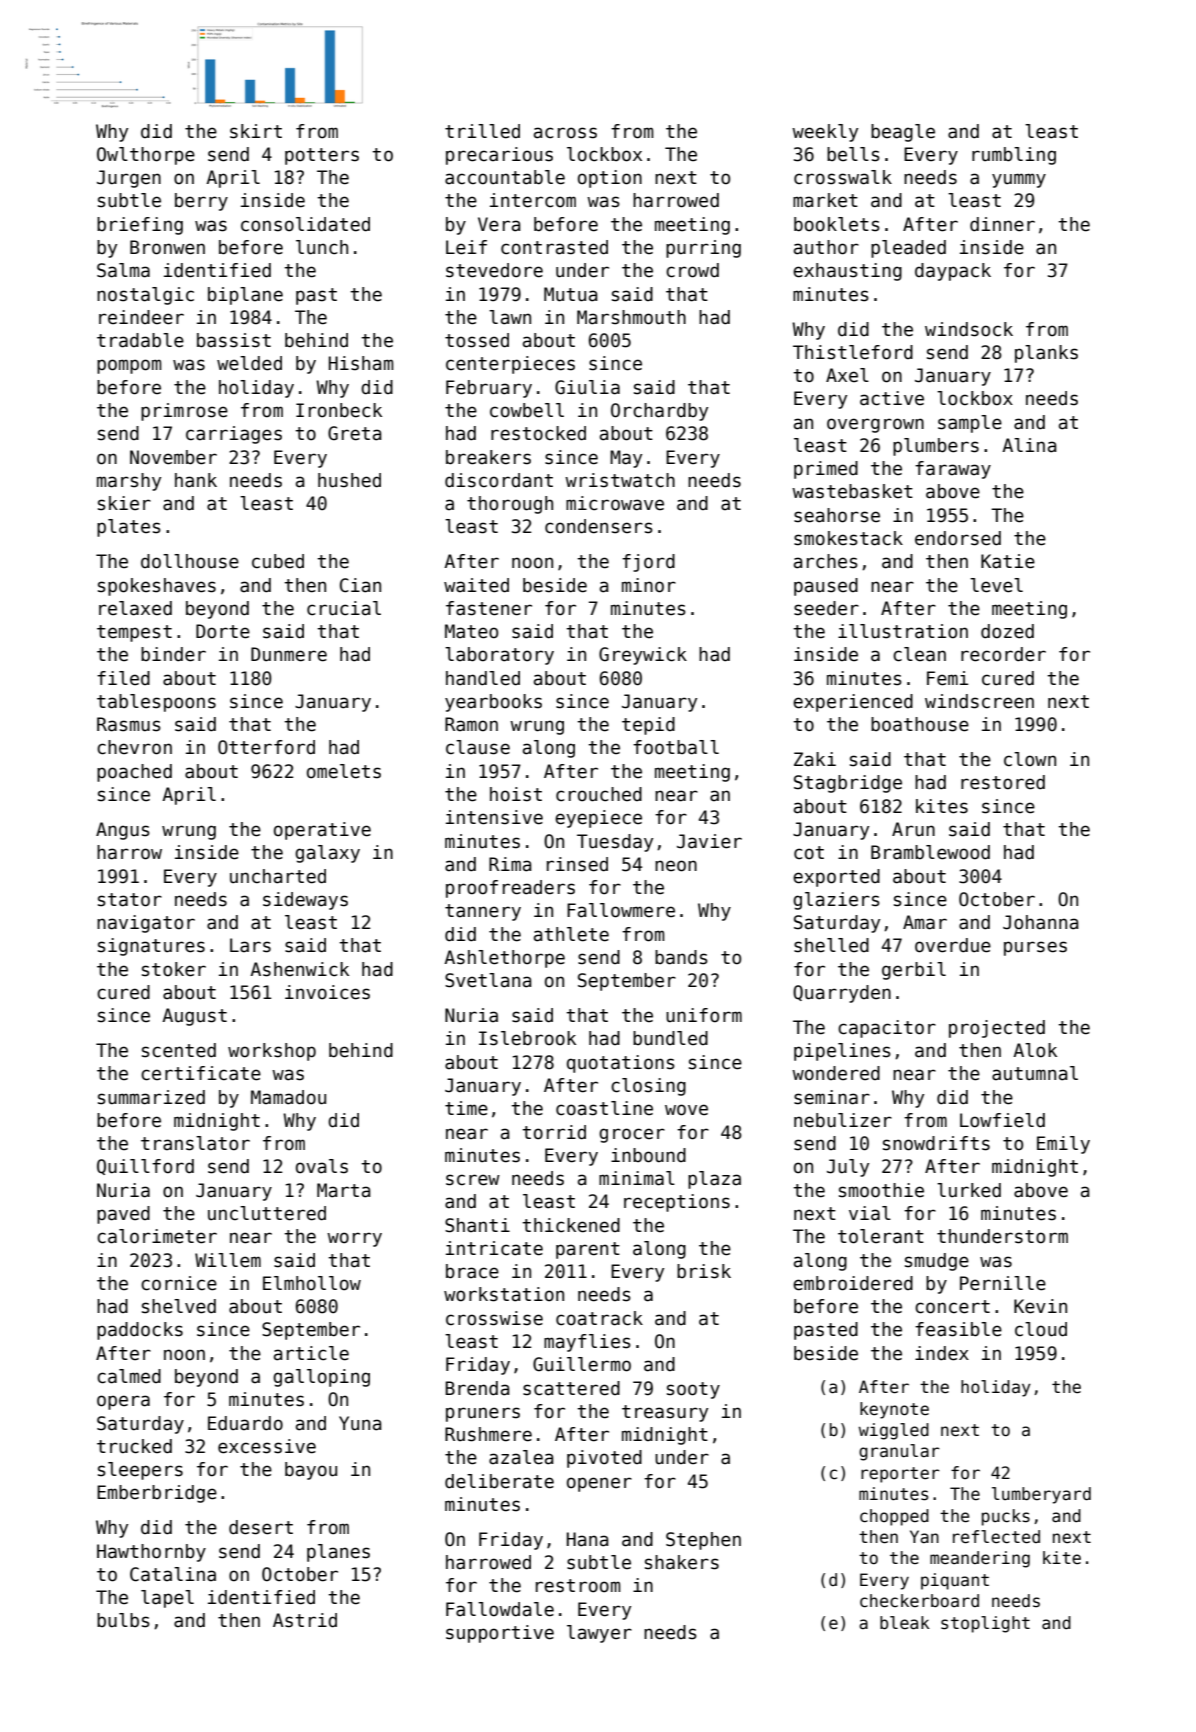 The height and width of the screenshot is (1732, 1196). What do you see at coordinates (179, 1050) in the screenshot?
I see `scented` at bounding box center [179, 1050].
